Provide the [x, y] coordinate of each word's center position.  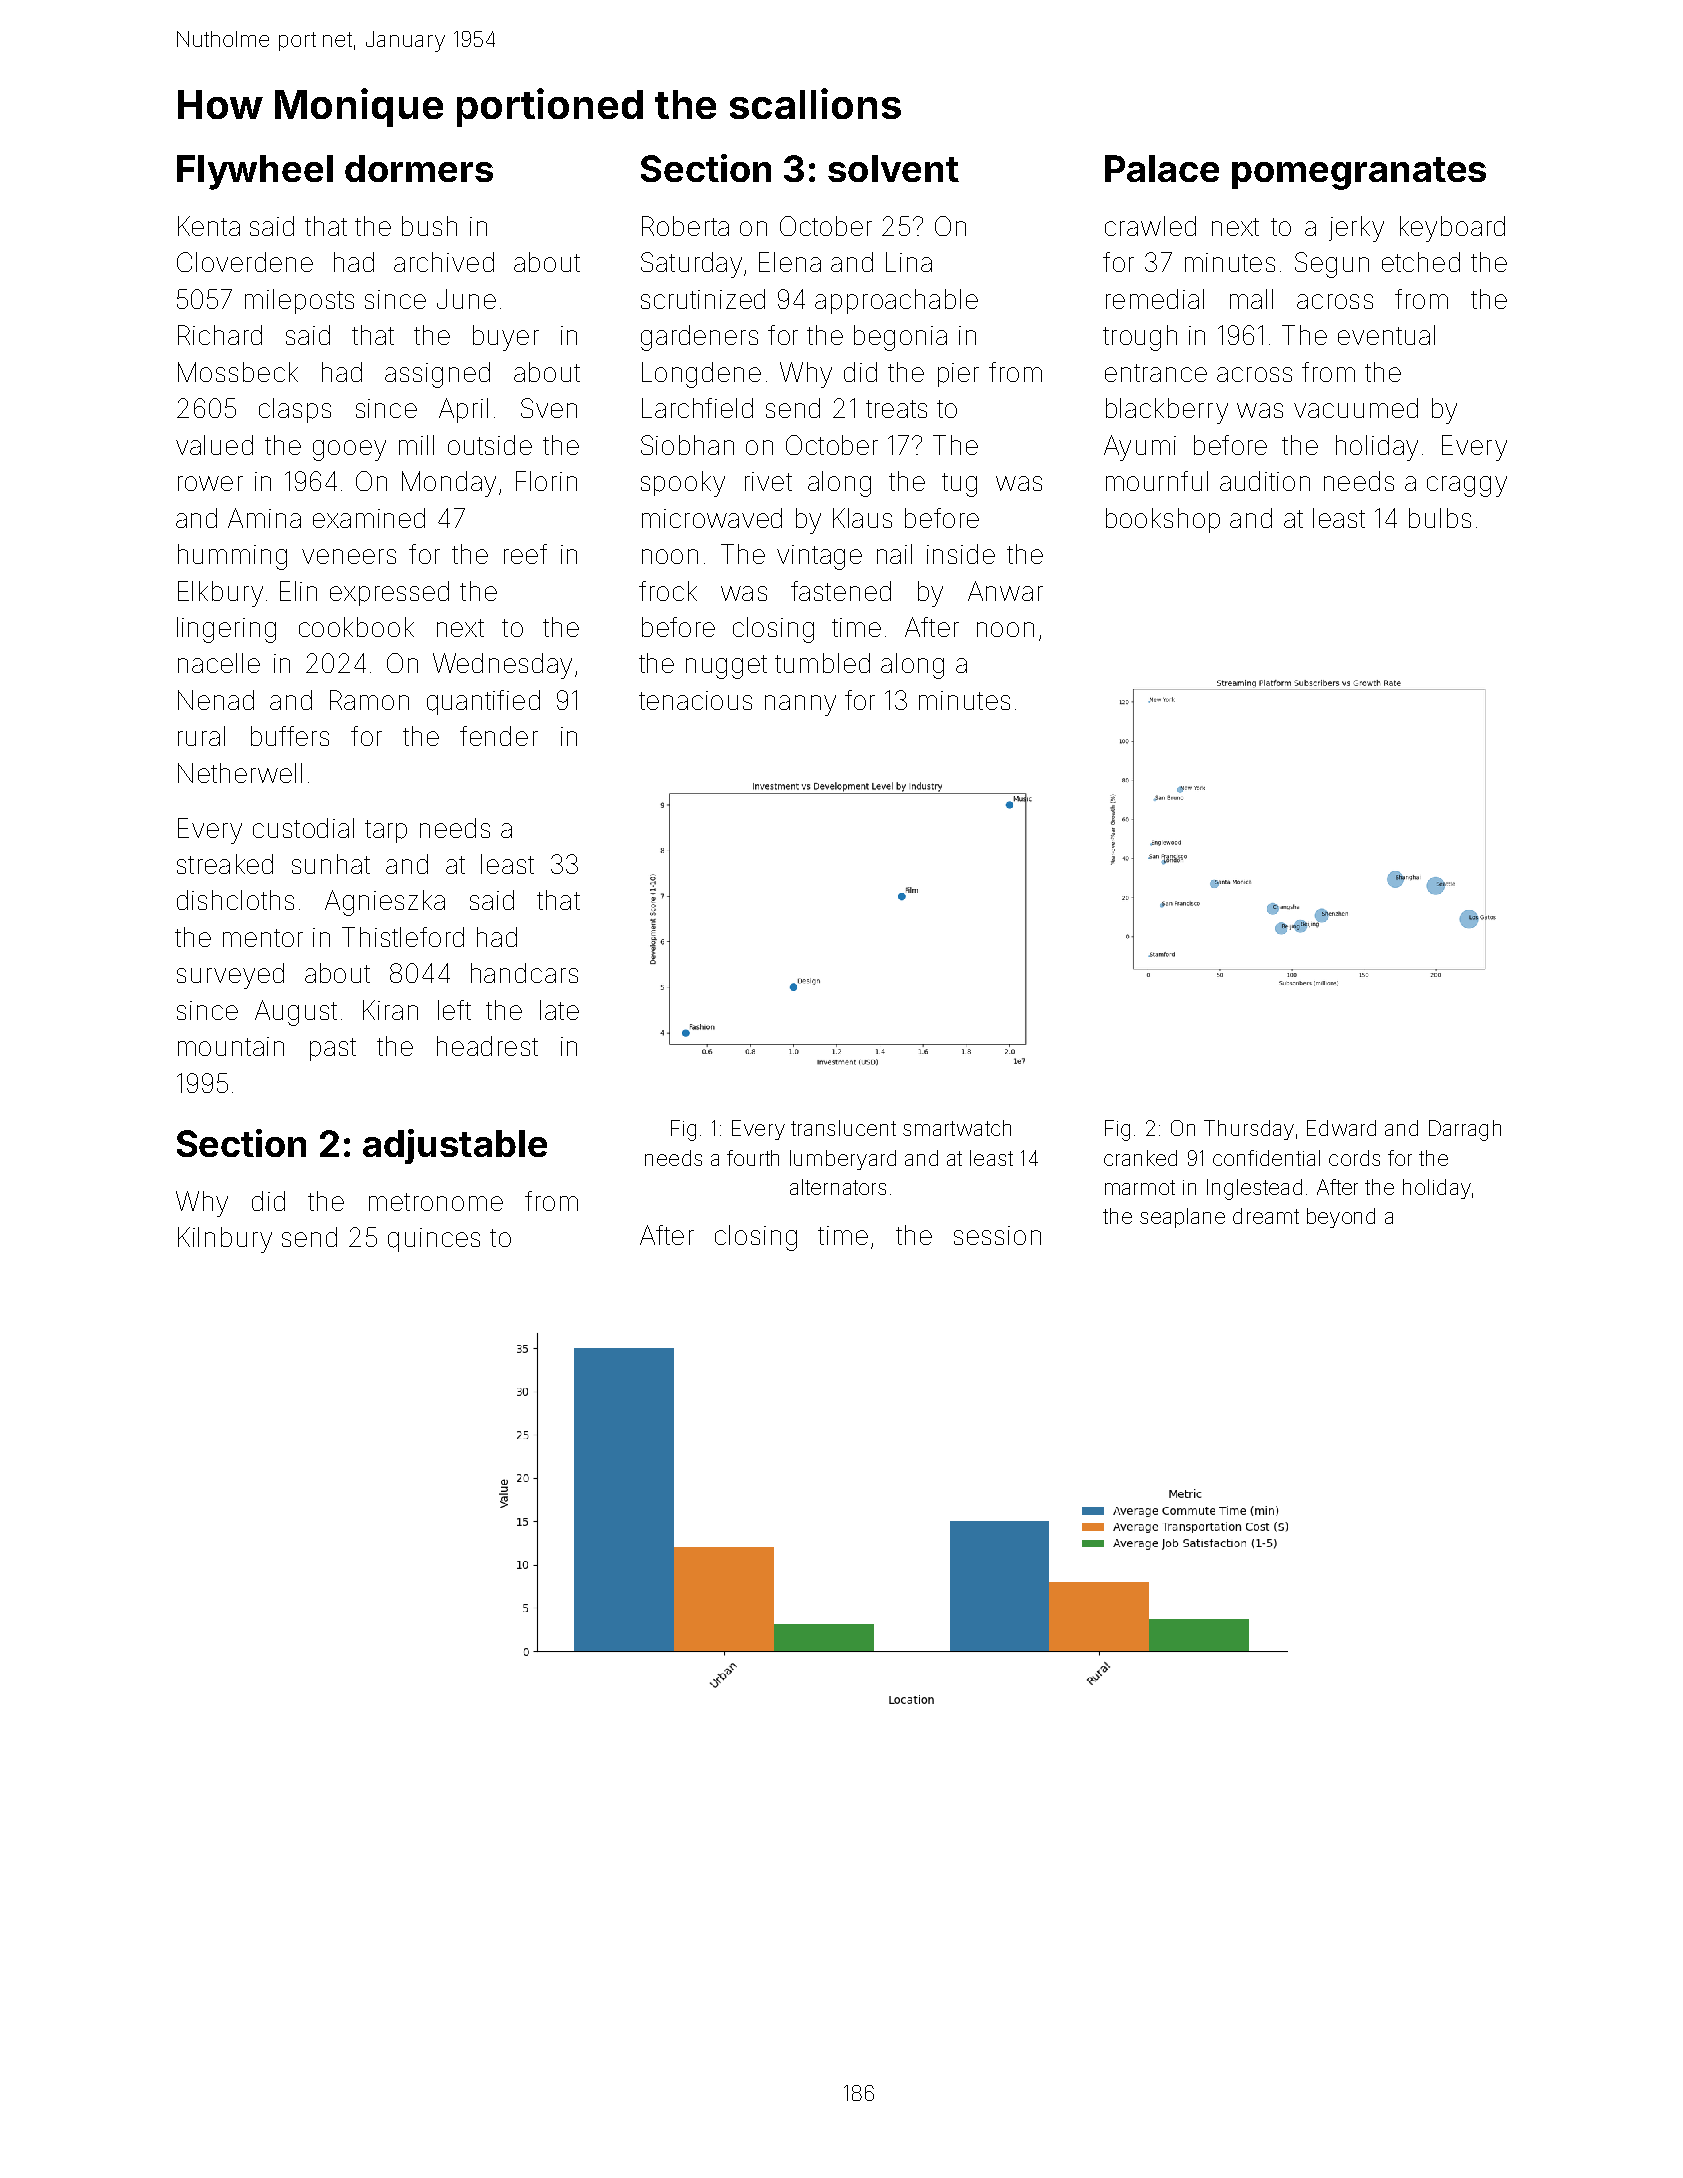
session [997, 1235]
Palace [1162, 168]
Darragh [1465, 1130]
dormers [419, 168]
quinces [434, 1240]
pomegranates [1359, 173]
